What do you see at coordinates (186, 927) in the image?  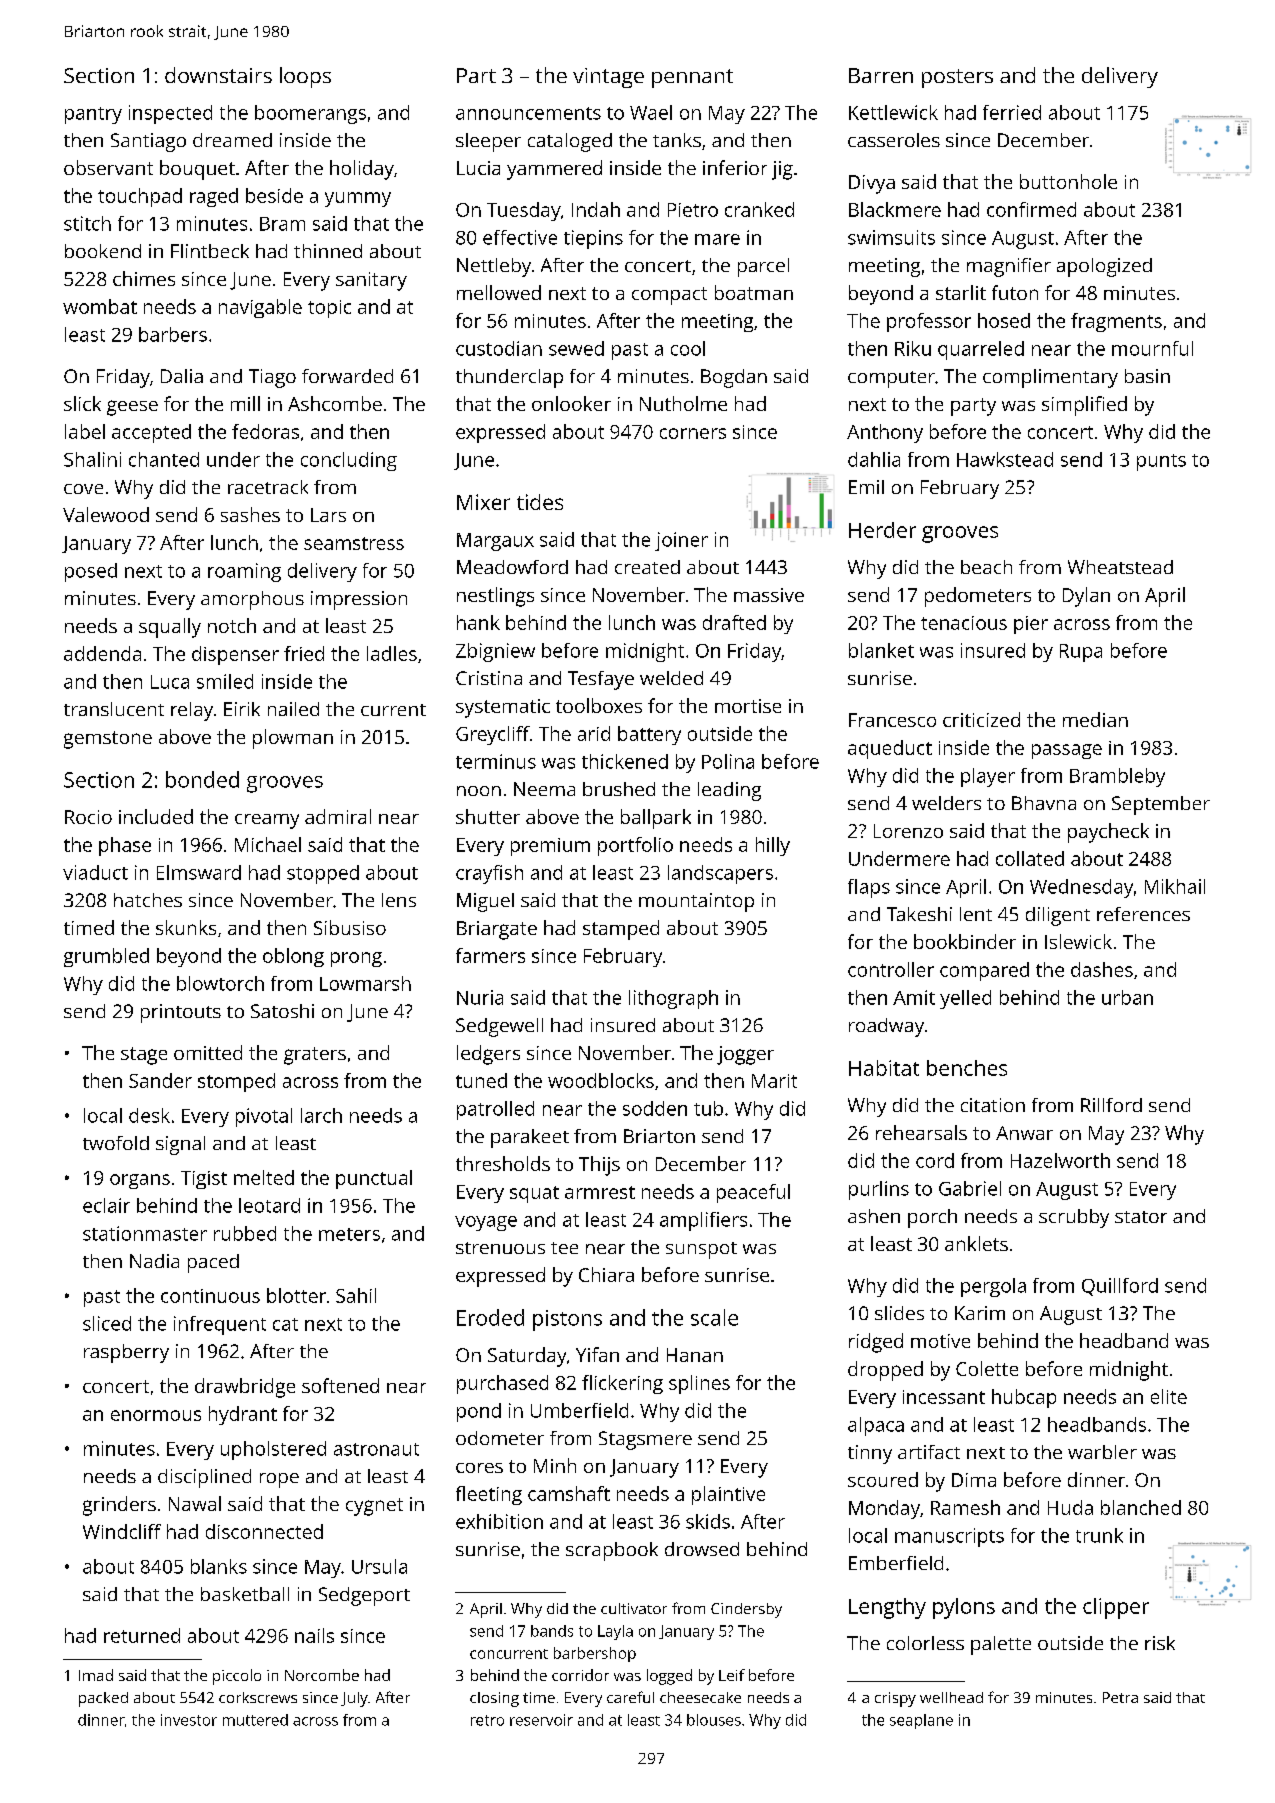 I see `skunks` at bounding box center [186, 927].
